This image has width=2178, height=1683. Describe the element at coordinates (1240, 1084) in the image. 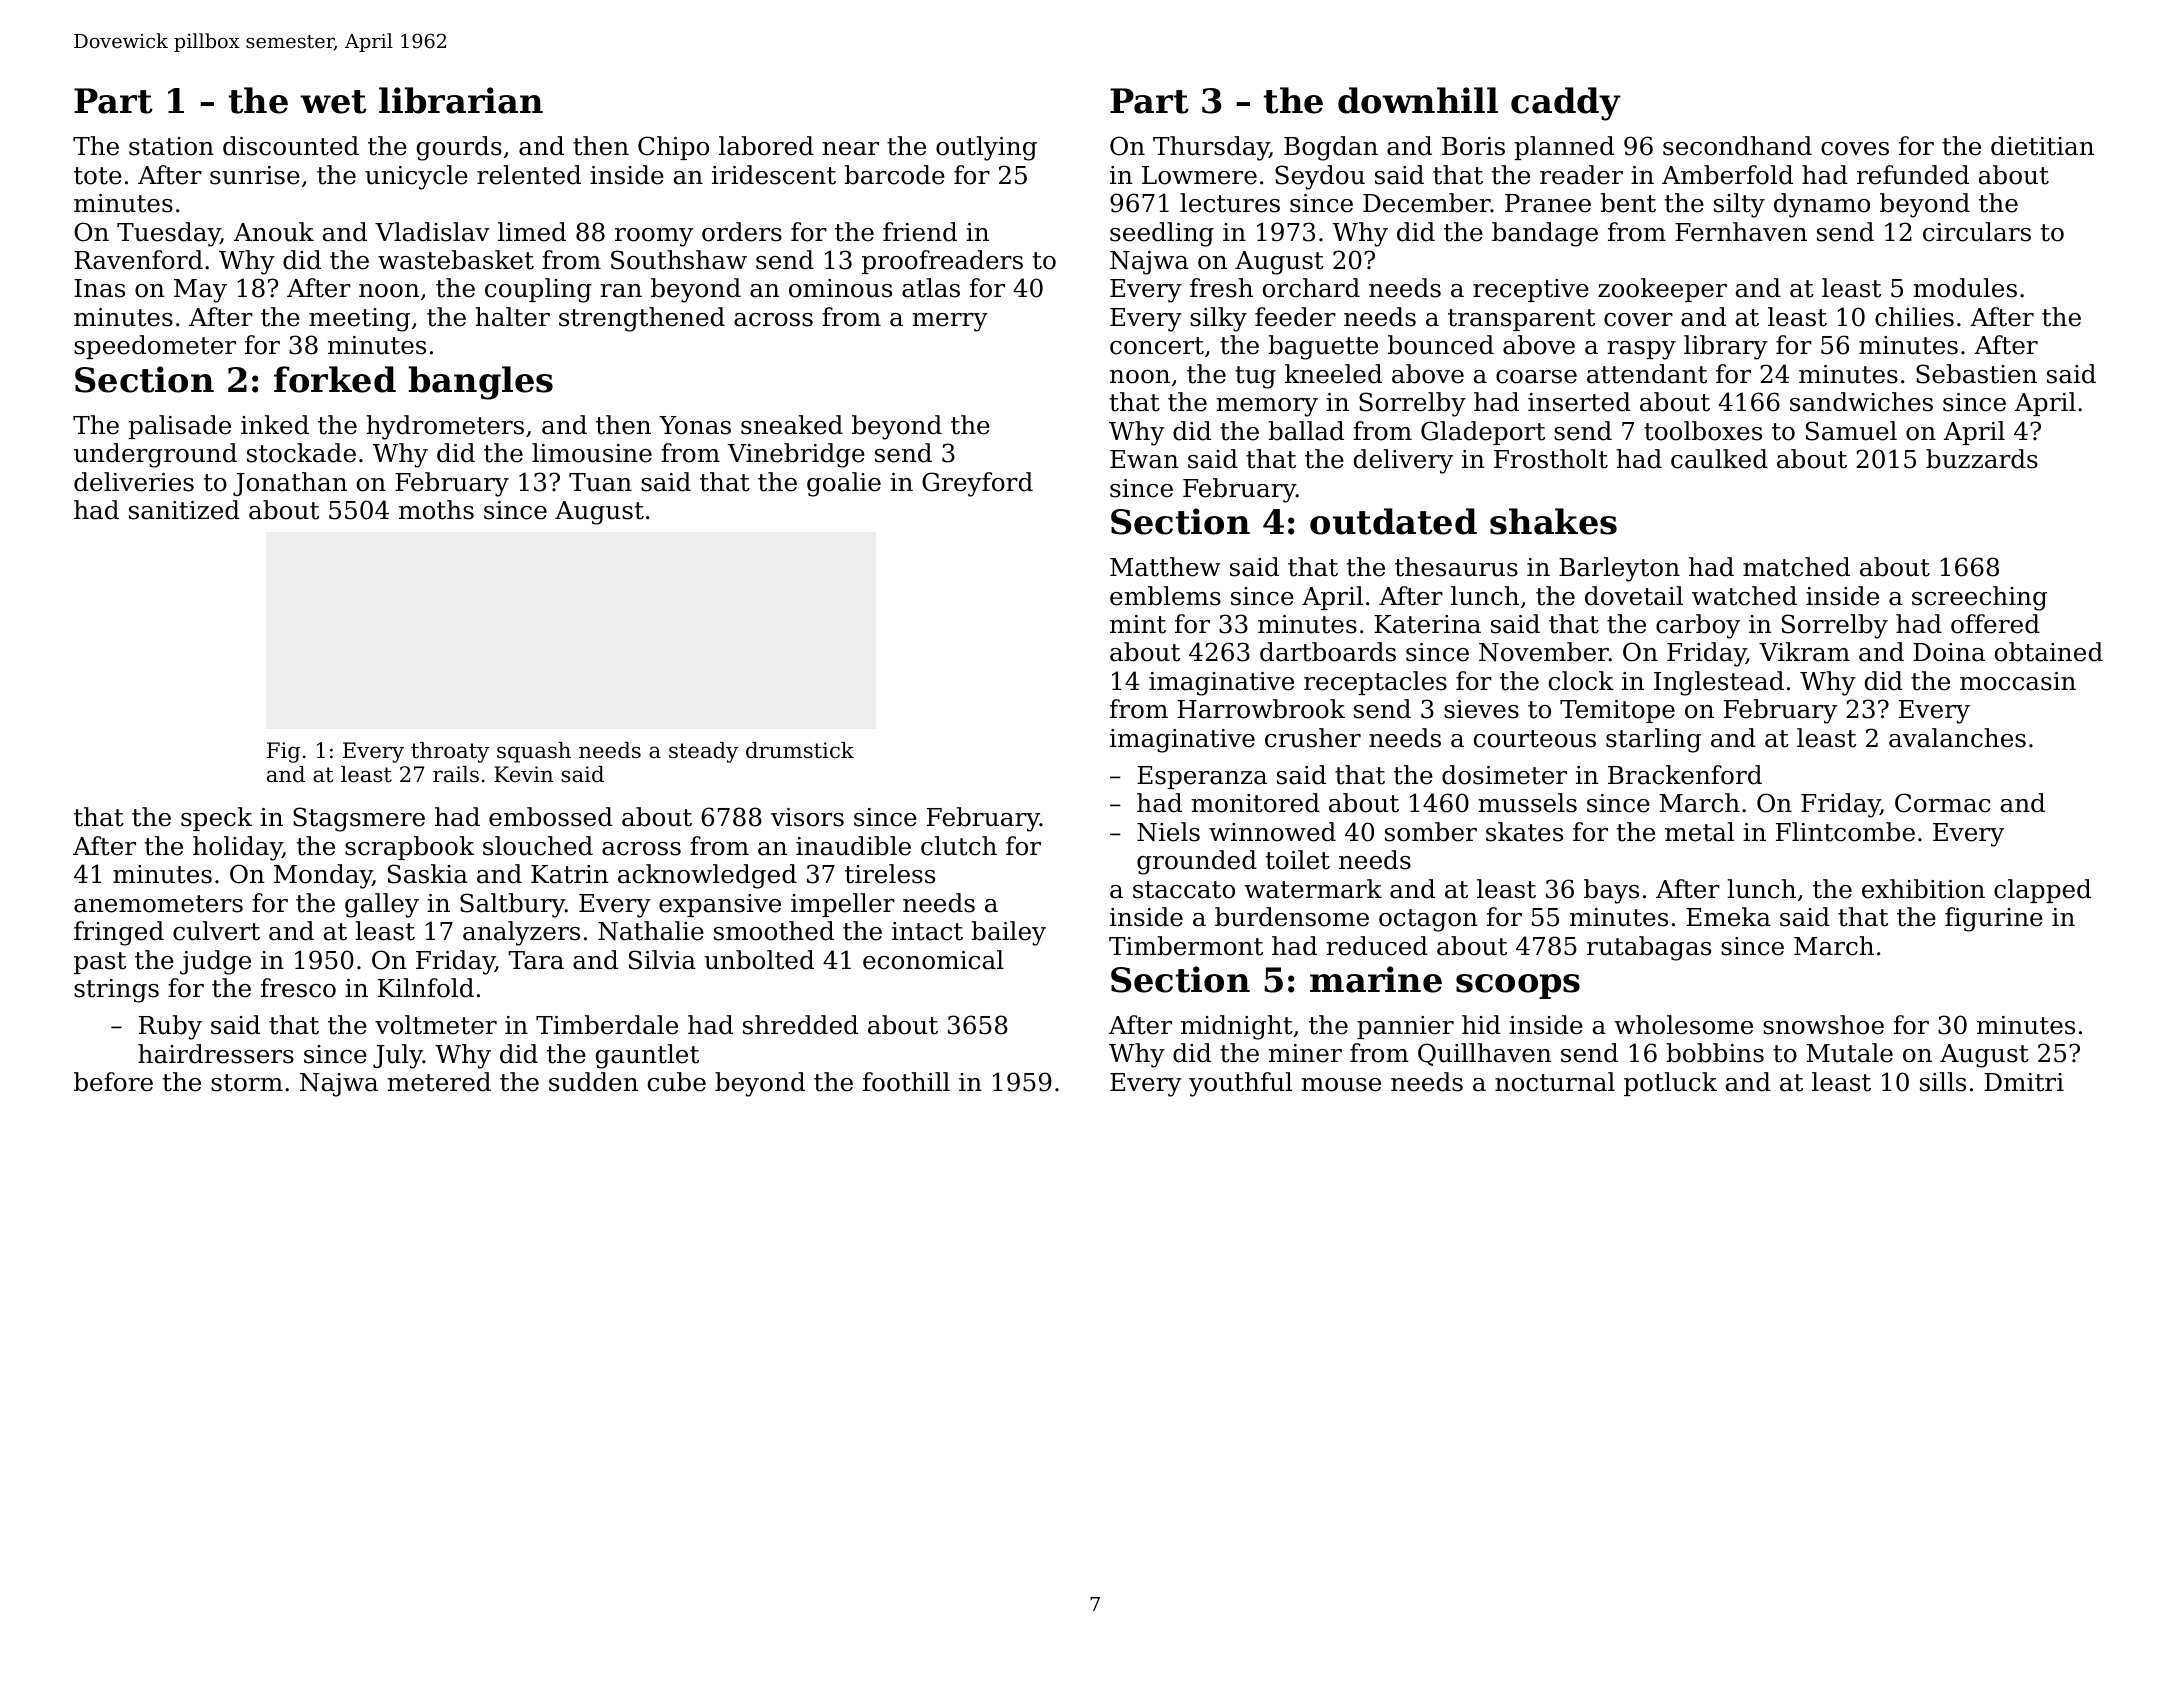

I see `youthful` at that location.
